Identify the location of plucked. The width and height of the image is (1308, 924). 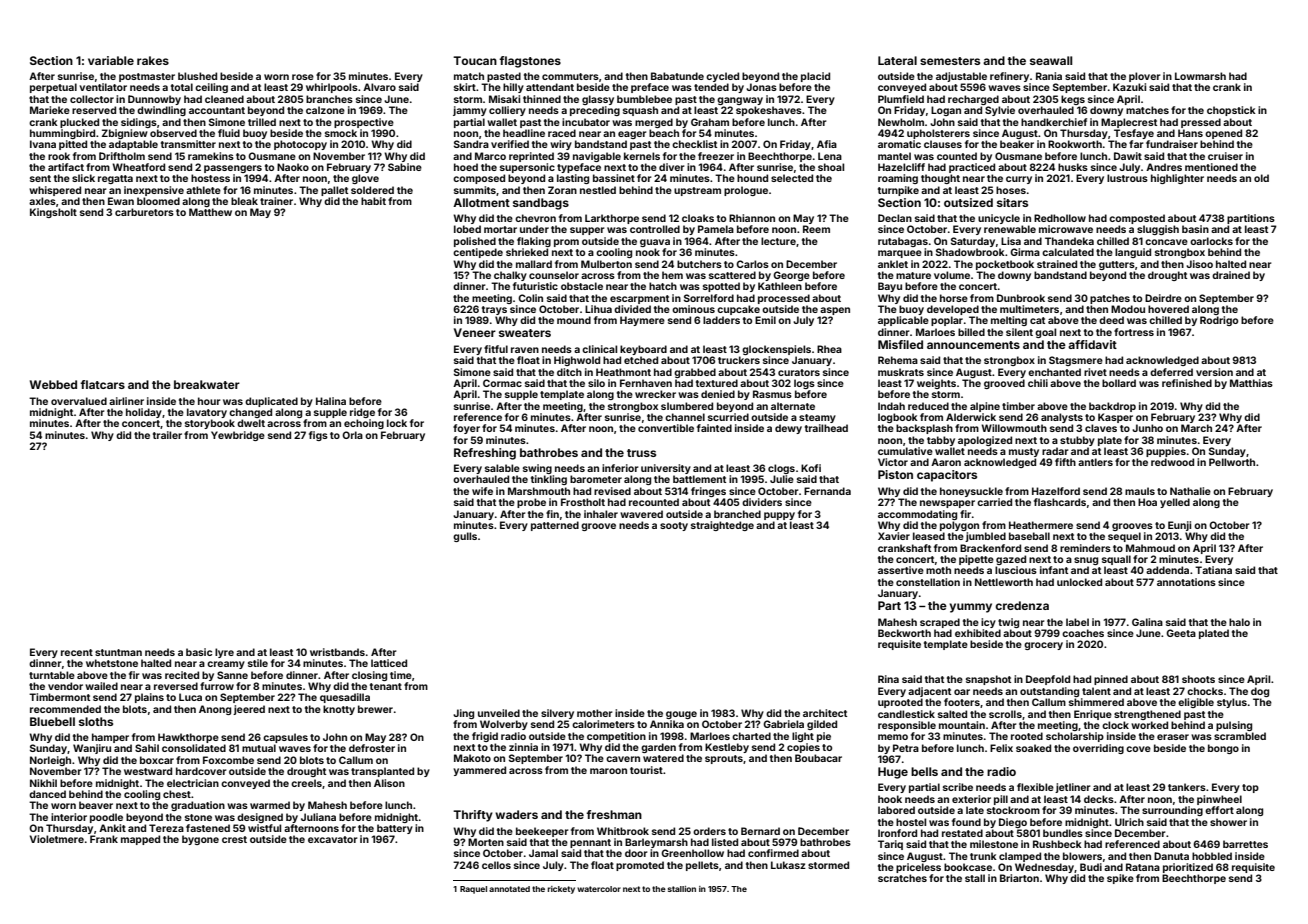
(79, 123).
